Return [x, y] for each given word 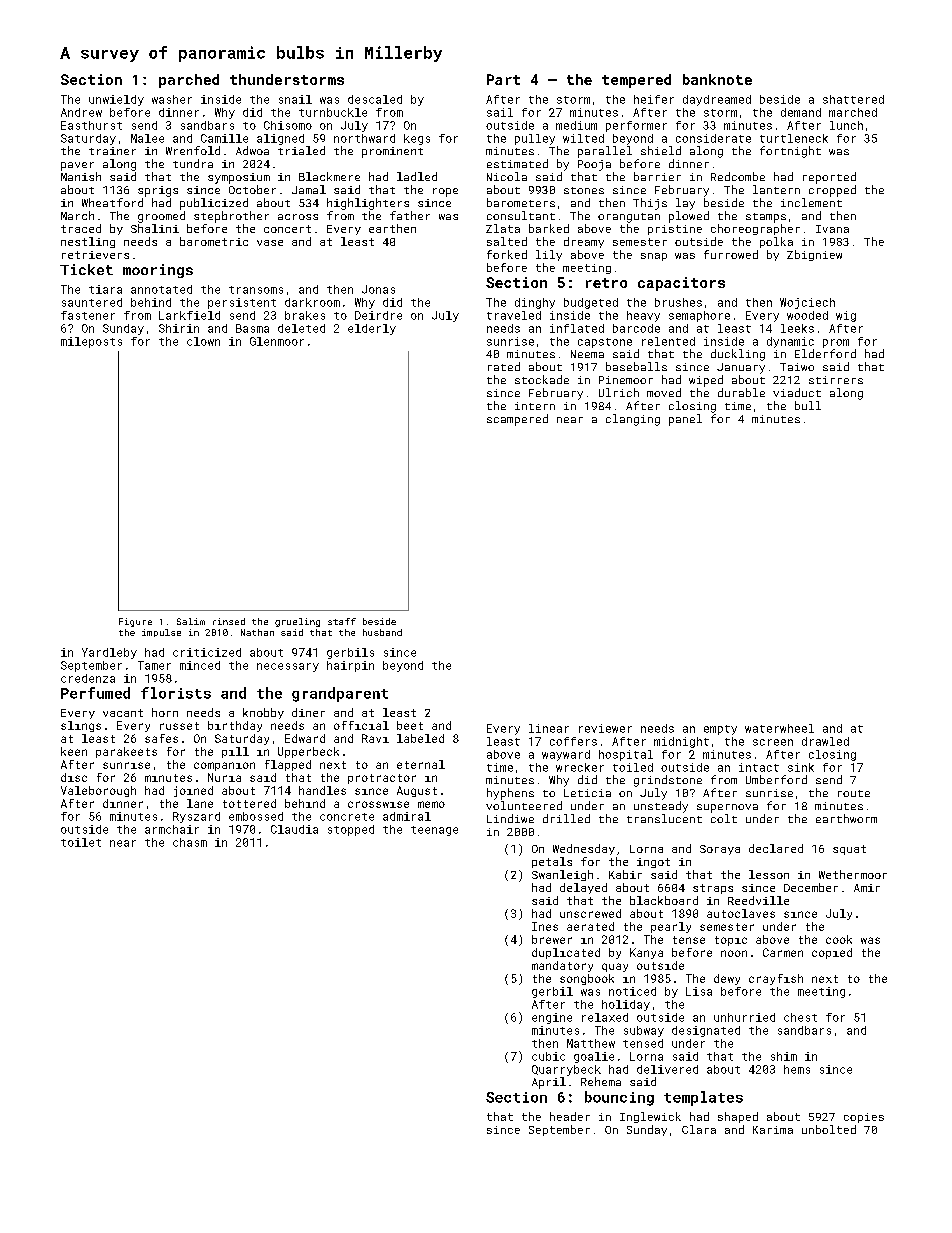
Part [503, 79]
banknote [717, 79]
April [549, 1083]
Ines [545, 926]
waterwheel [779, 728]
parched [189, 81]
